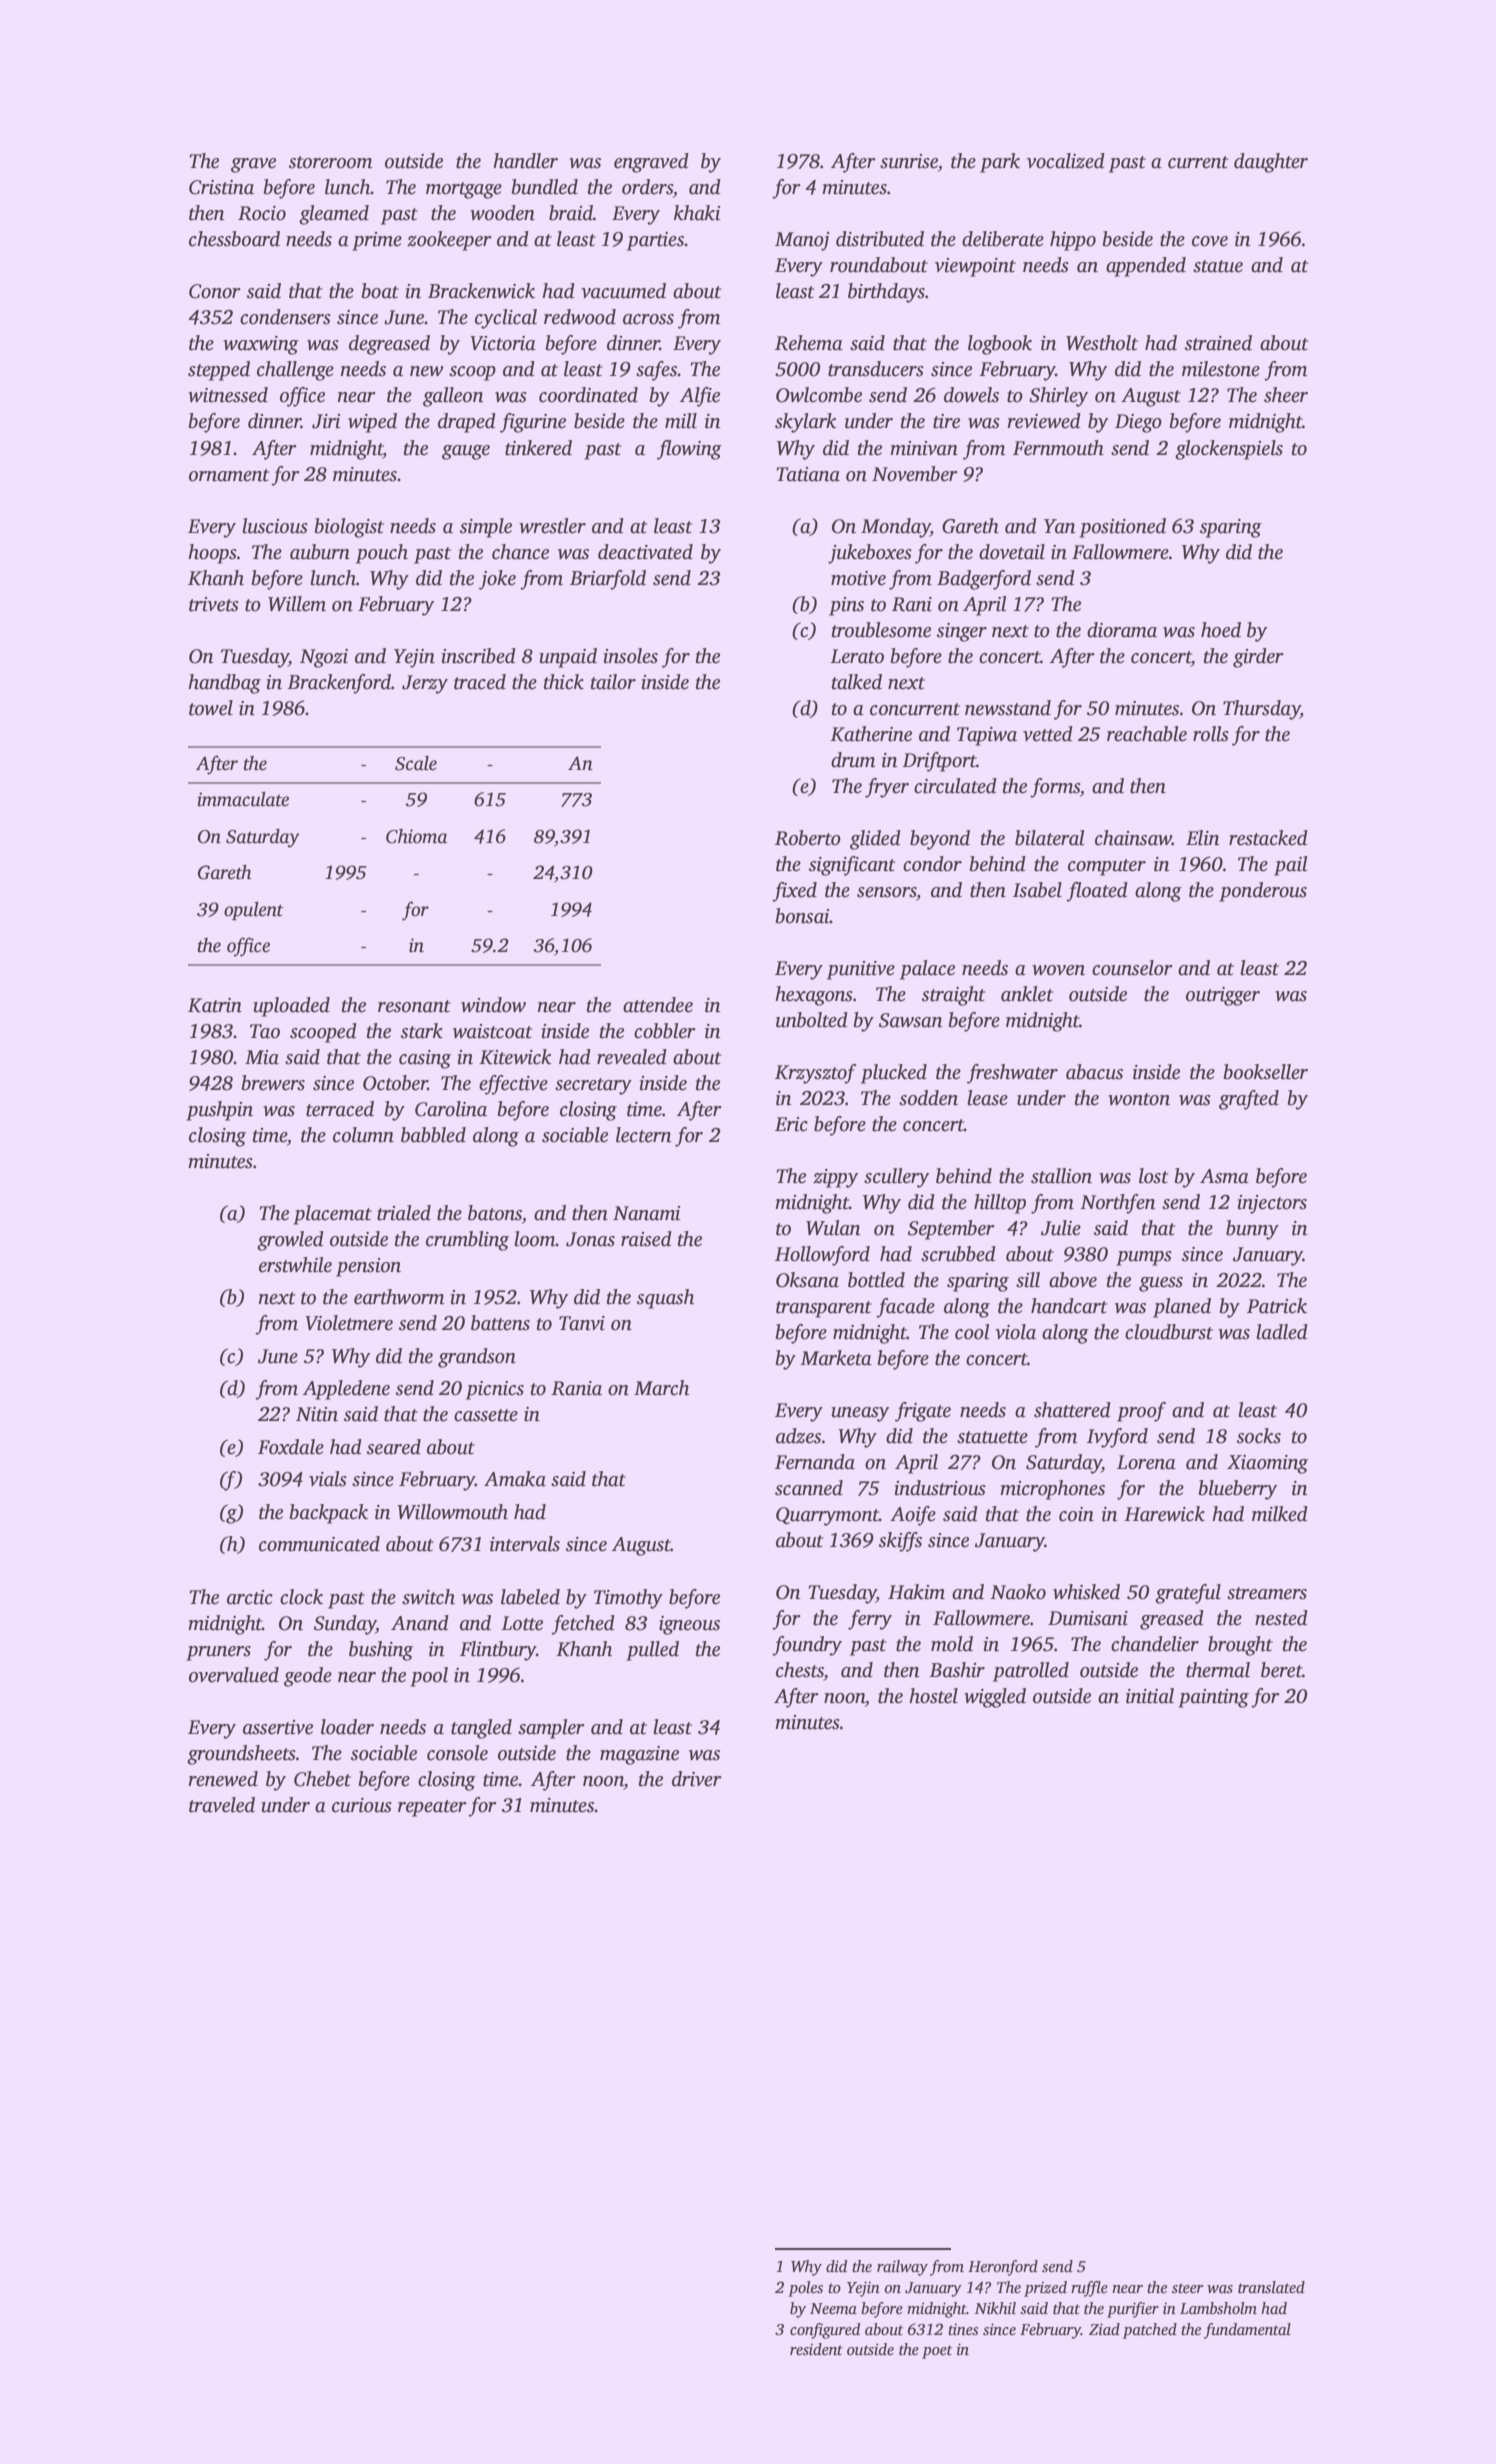  Describe the element at coordinates (661, 1388) in the image. I see `March` at that location.
